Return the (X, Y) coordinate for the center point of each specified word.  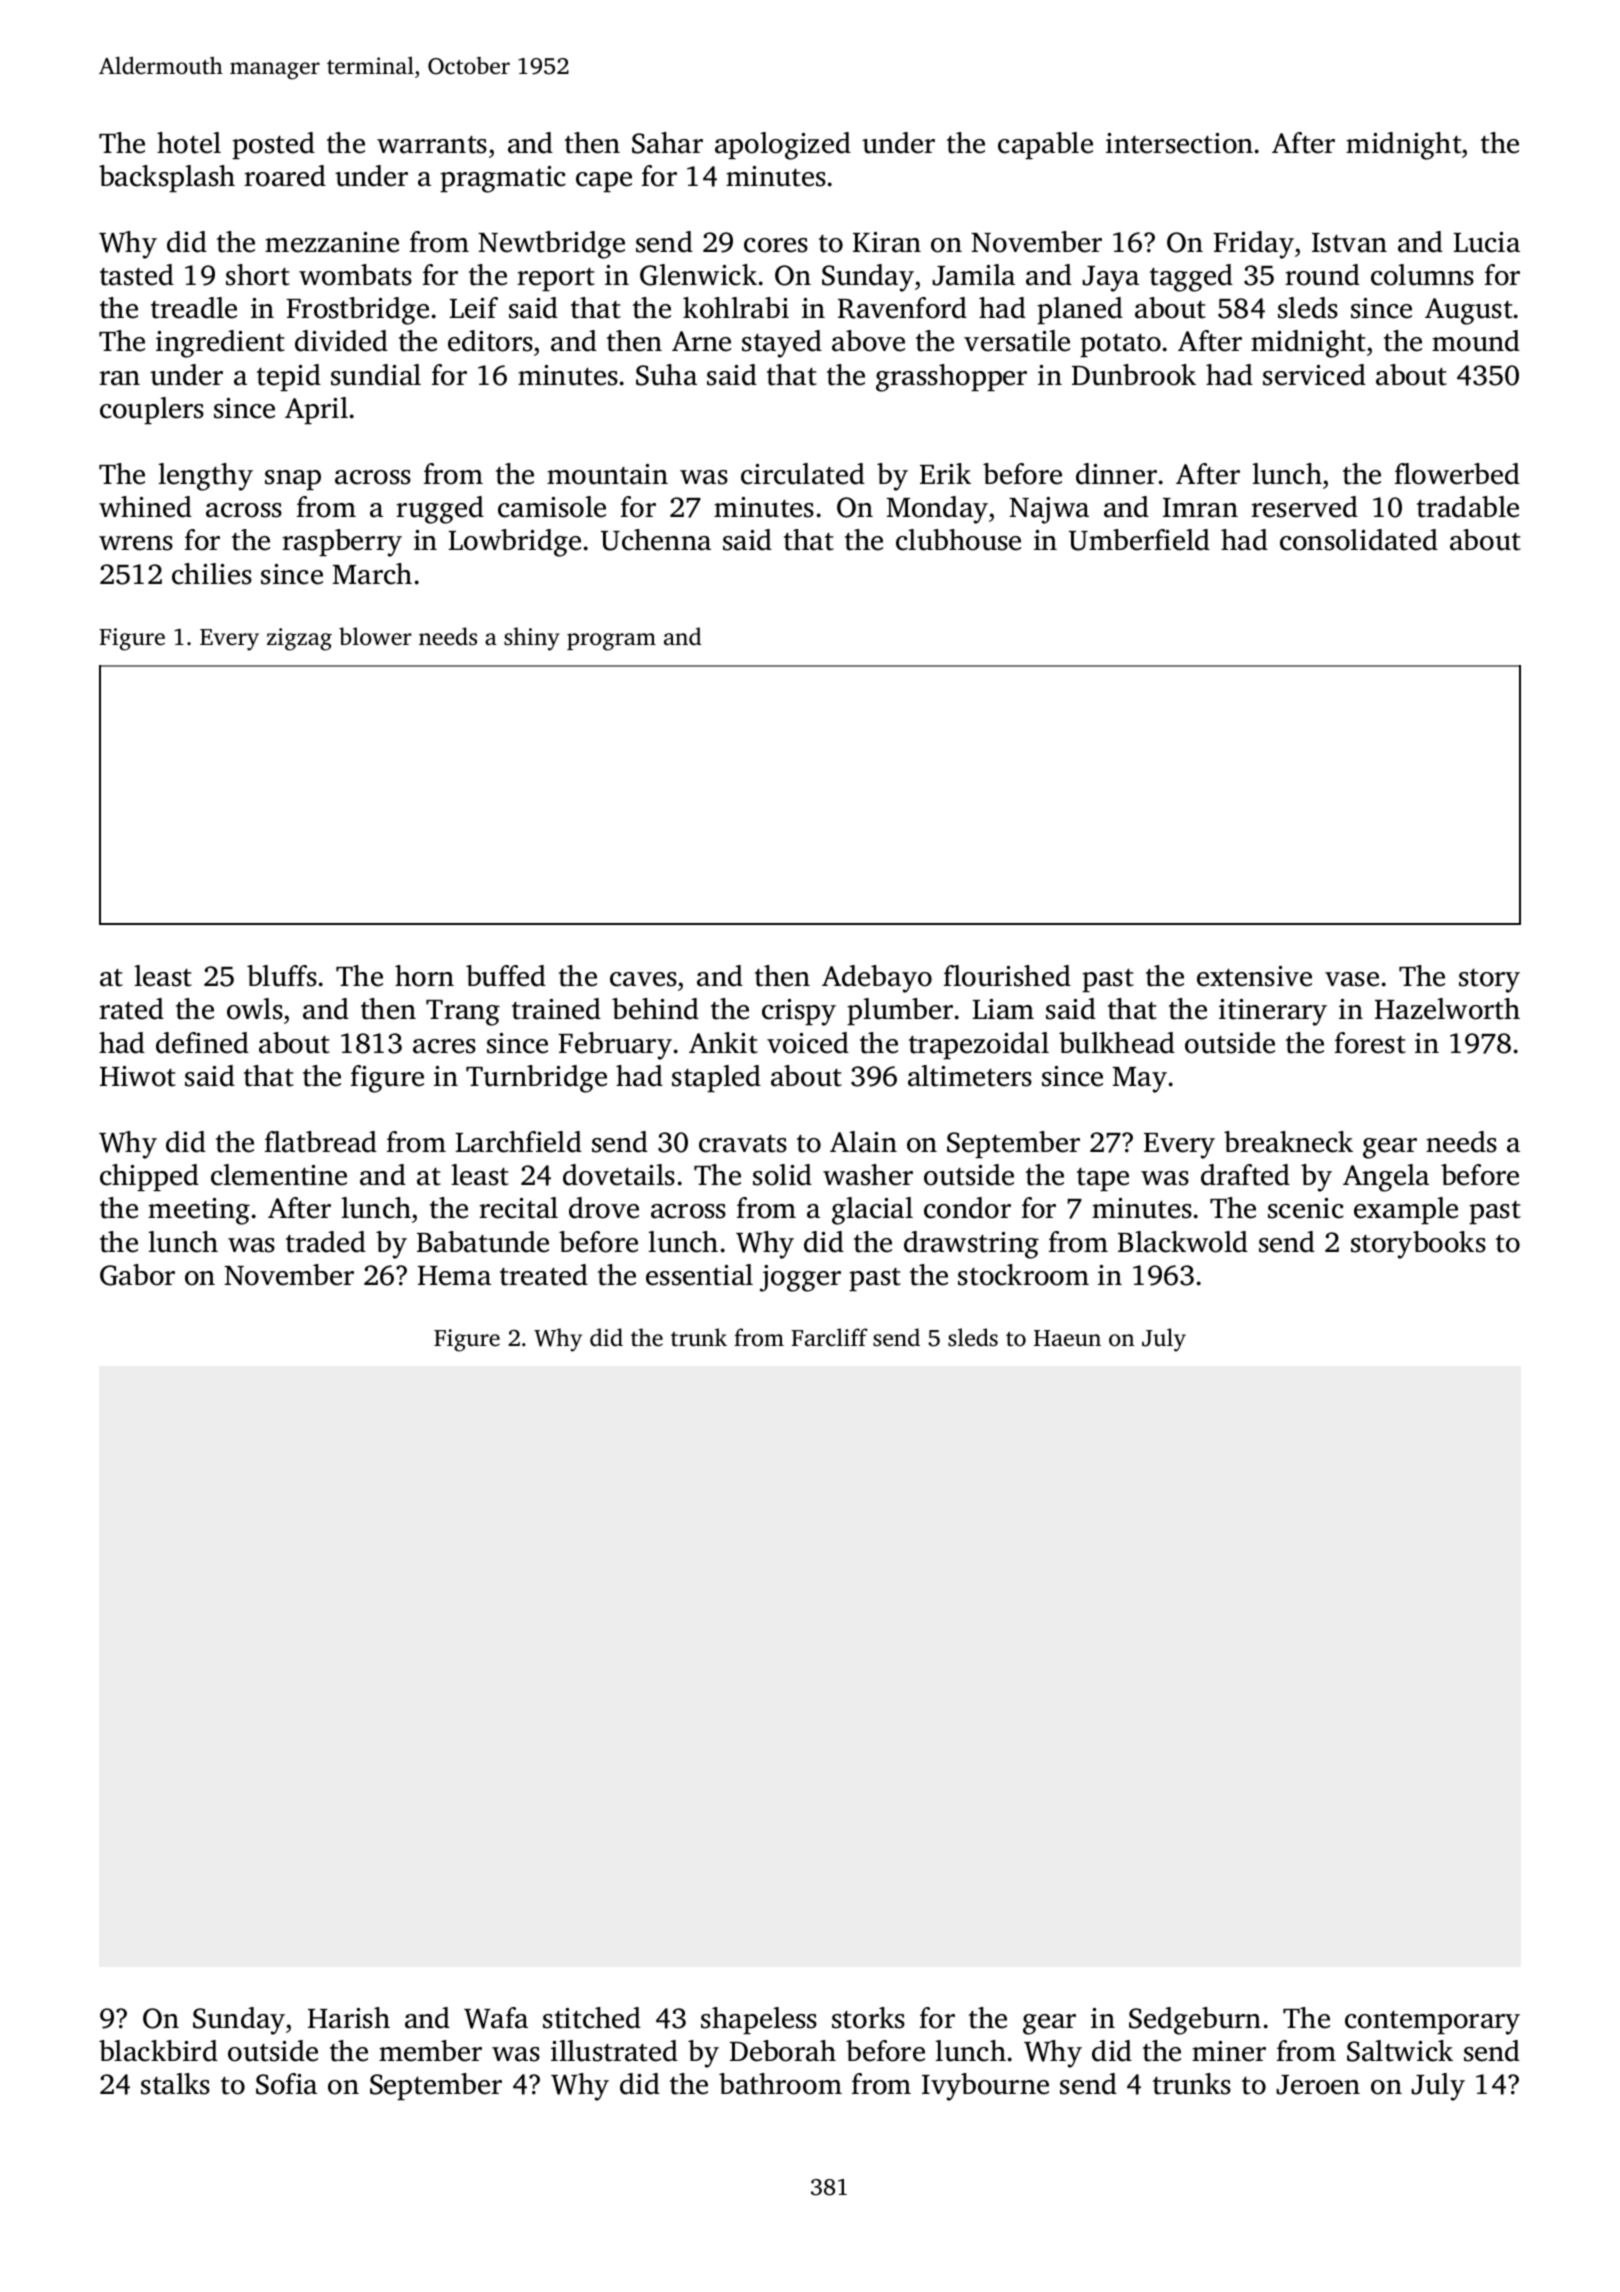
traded (326, 1242)
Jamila (973, 275)
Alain (863, 1142)
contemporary (1432, 2023)
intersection (1179, 143)
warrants (432, 145)
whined (145, 507)
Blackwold (1183, 1242)
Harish (349, 2018)
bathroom (780, 2084)
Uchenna (656, 540)
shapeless (759, 2020)
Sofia (286, 2084)
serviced (1314, 375)
